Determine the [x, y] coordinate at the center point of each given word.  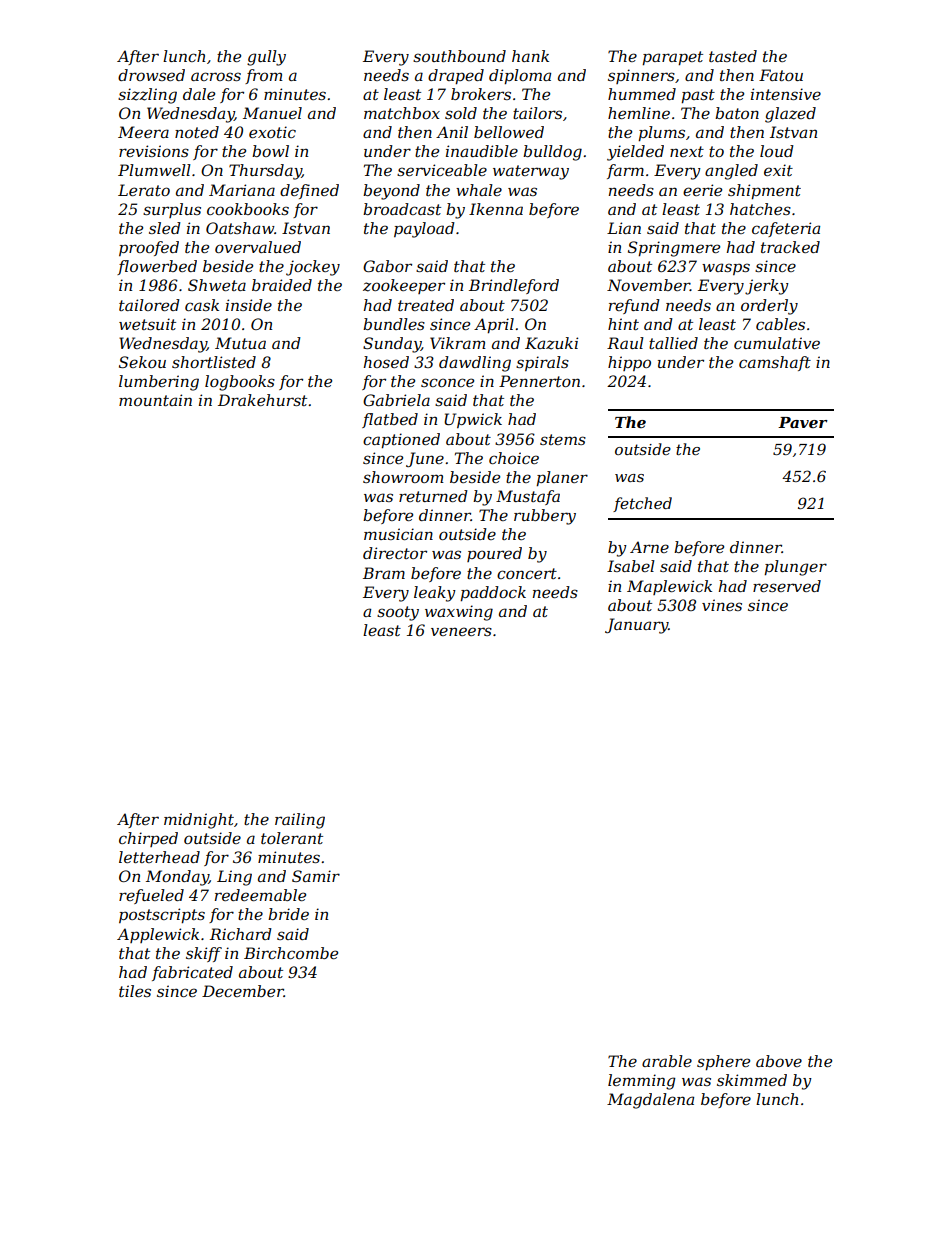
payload [424, 230]
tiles [135, 991]
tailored [149, 305]
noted [197, 132]
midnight [199, 821]
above [779, 1061]
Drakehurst [262, 400]
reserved [787, 586]
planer [562, 478]
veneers [461, 631]
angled [731, 172]
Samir [316, 876]
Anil [452, 132]
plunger [795, 568]
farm [625, 171]
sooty [398, 613]
